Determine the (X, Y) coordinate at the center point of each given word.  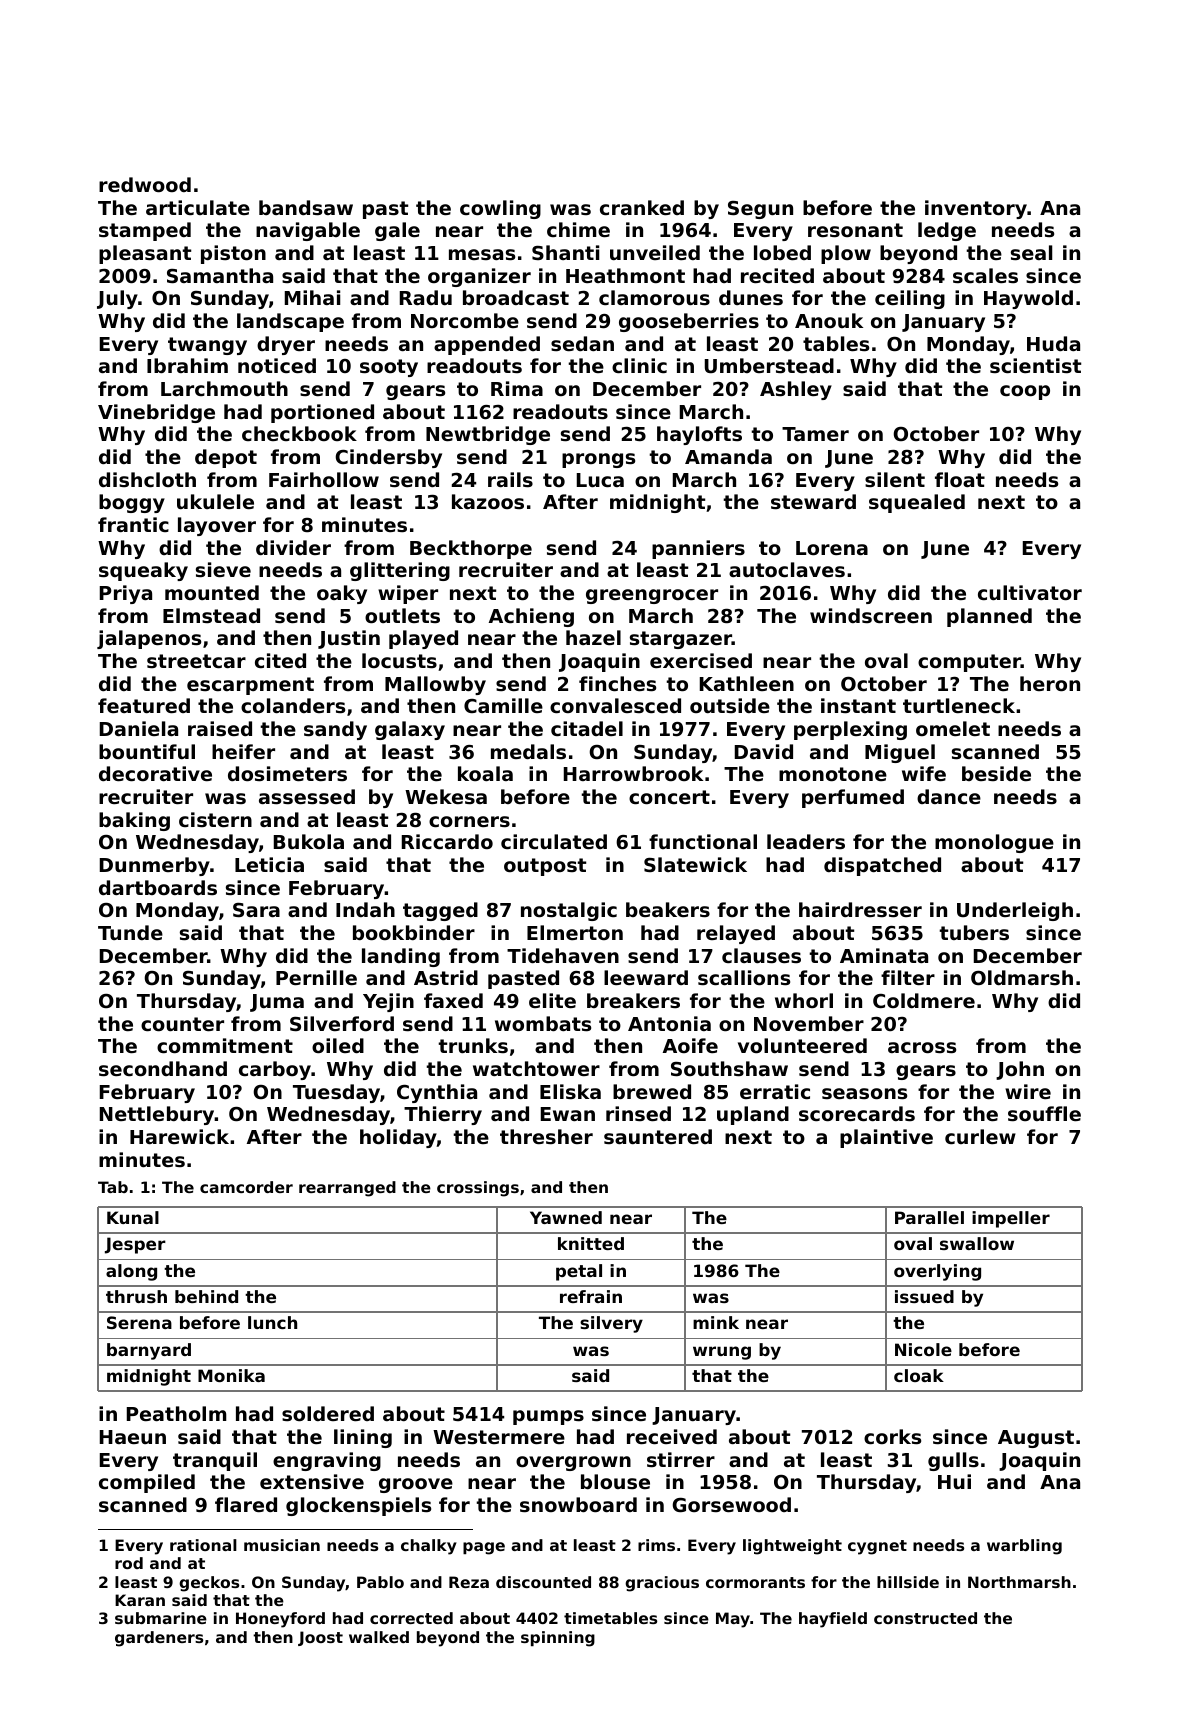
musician (282, 1545)
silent (895, 479)
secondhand (163, 1068)
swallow (977, 1243)
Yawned (566, 1217)
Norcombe (465, 320)
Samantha (220, 276)
